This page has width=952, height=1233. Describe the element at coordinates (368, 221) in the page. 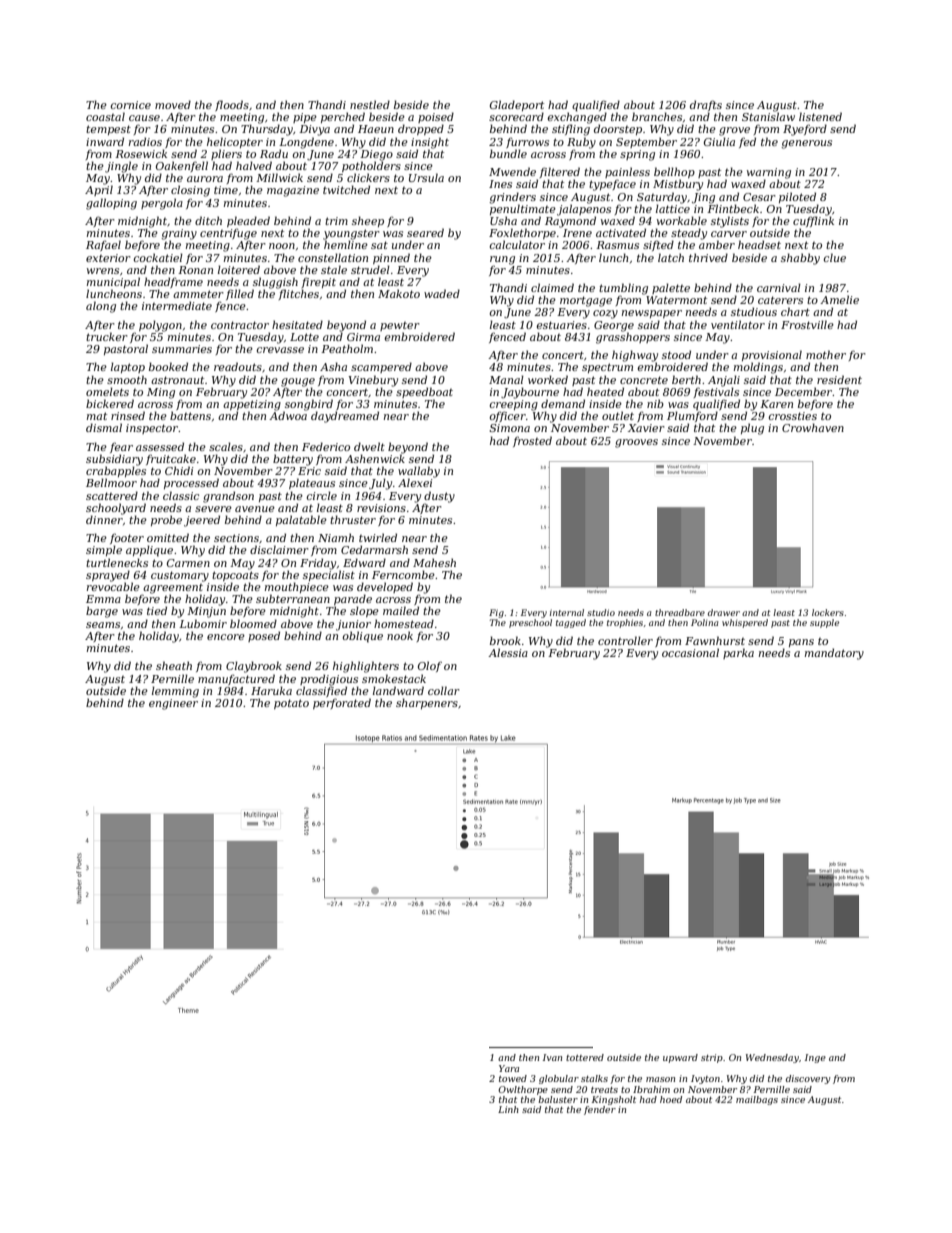

I see `sheep` at that location.
